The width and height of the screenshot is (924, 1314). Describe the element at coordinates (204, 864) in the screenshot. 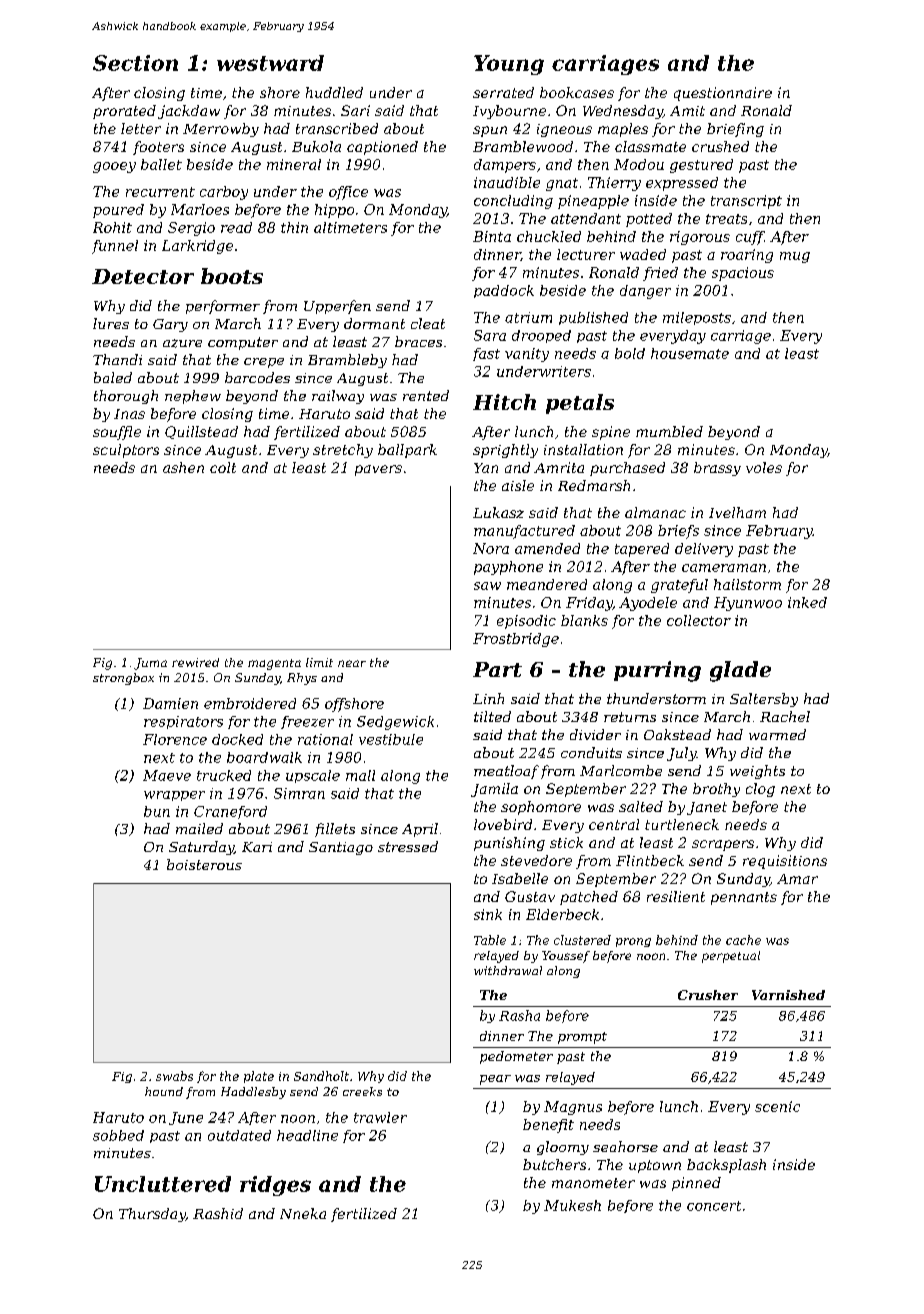

I see `boisterous` at that location.
